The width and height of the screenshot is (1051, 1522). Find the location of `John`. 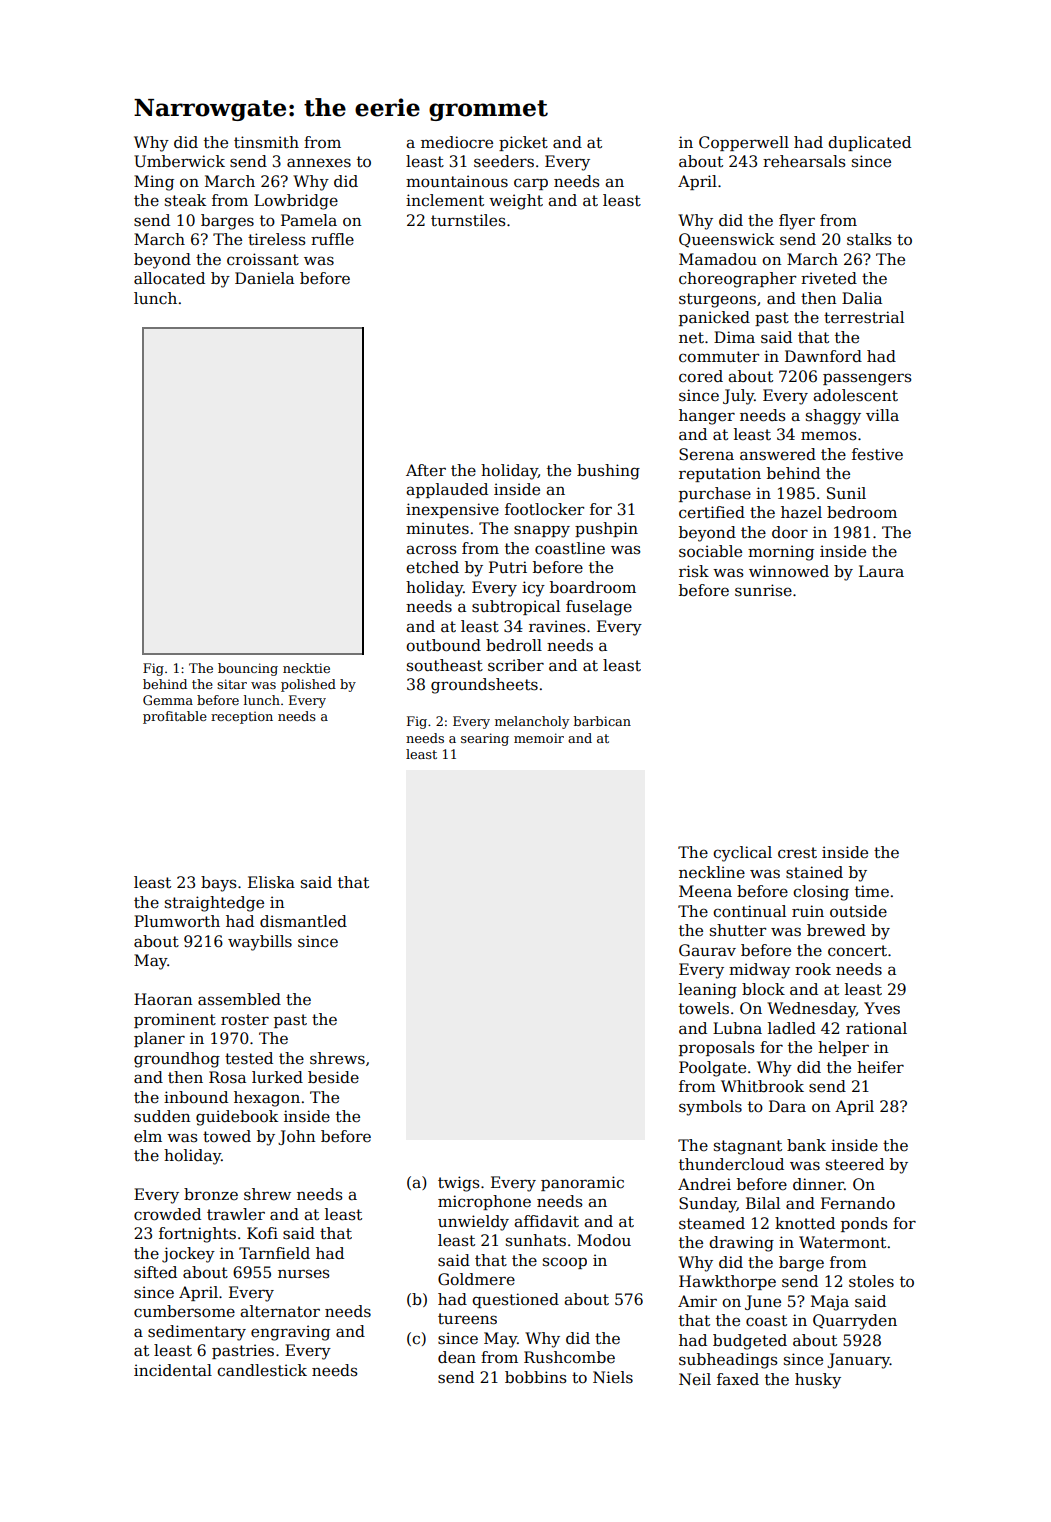

John is located at coordinates (296, 1137).
